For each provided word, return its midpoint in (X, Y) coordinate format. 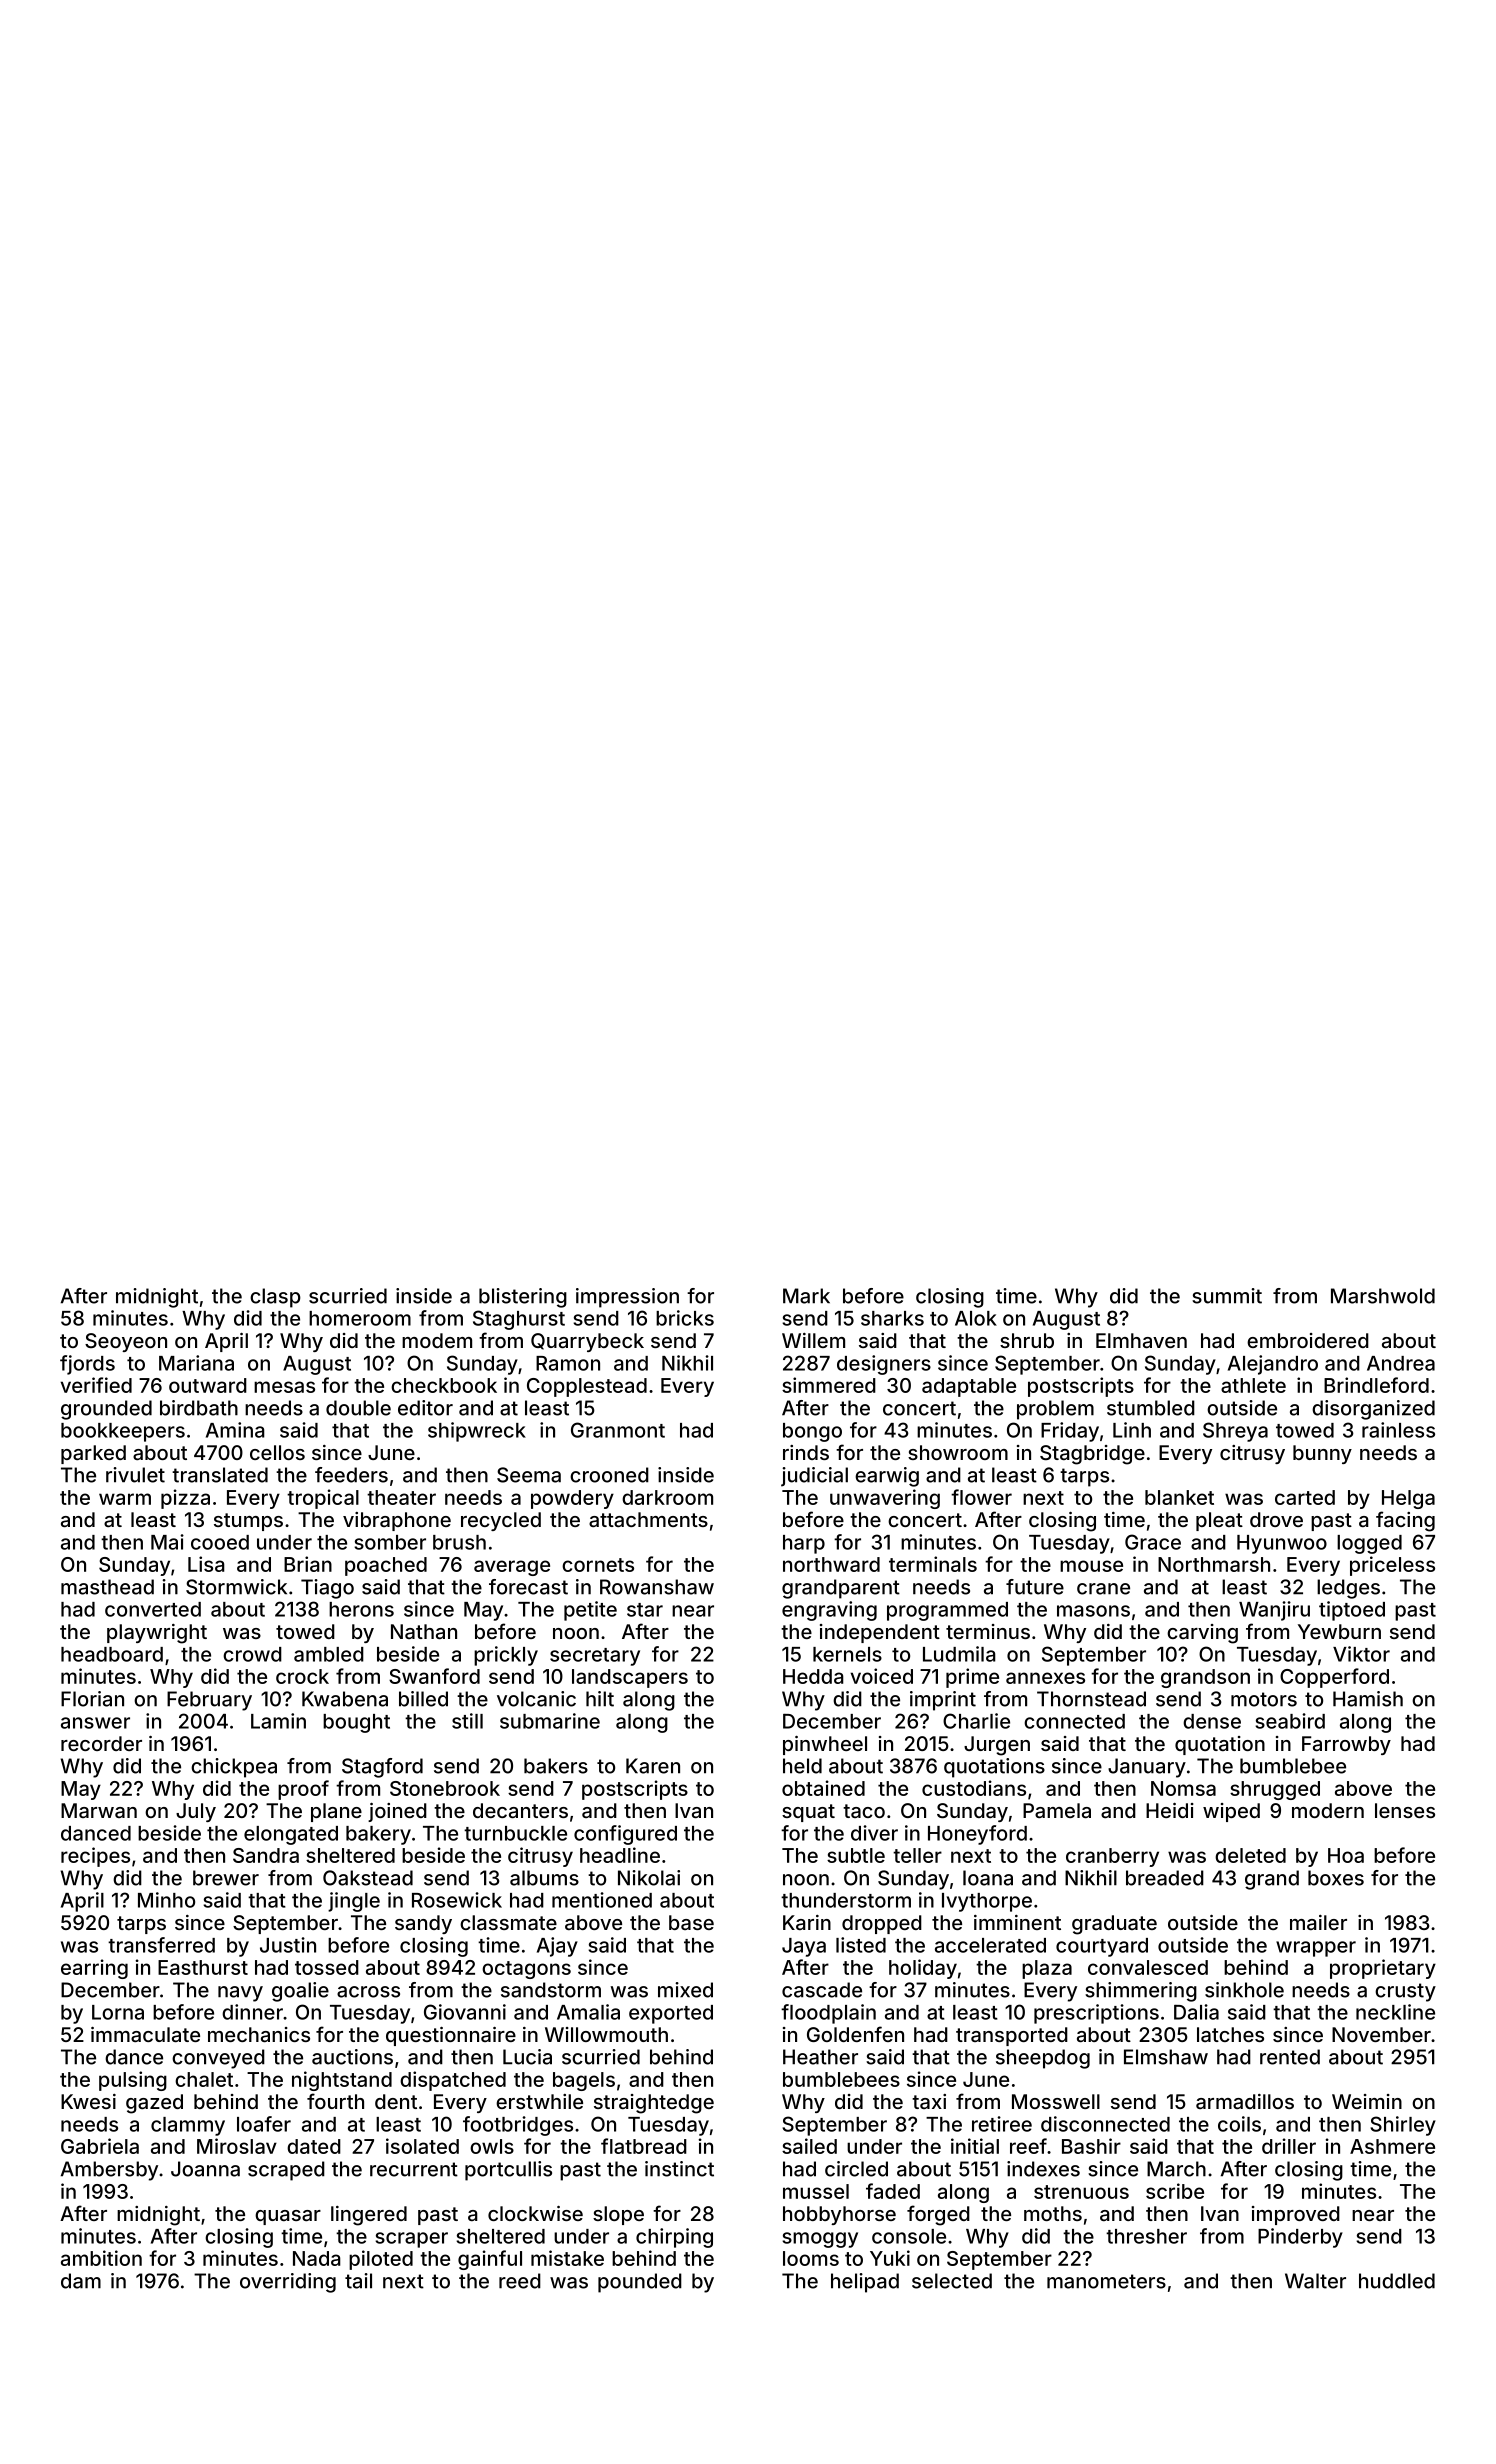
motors (1264, 1699)
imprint (943, 1701)
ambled (329, 1654)
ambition (101, 2258)
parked (93, 1454)
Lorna (118, 2012)
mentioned (602, 1900)
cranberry (1112, 1857)
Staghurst (519, 1320)
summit (1227, 1296)
